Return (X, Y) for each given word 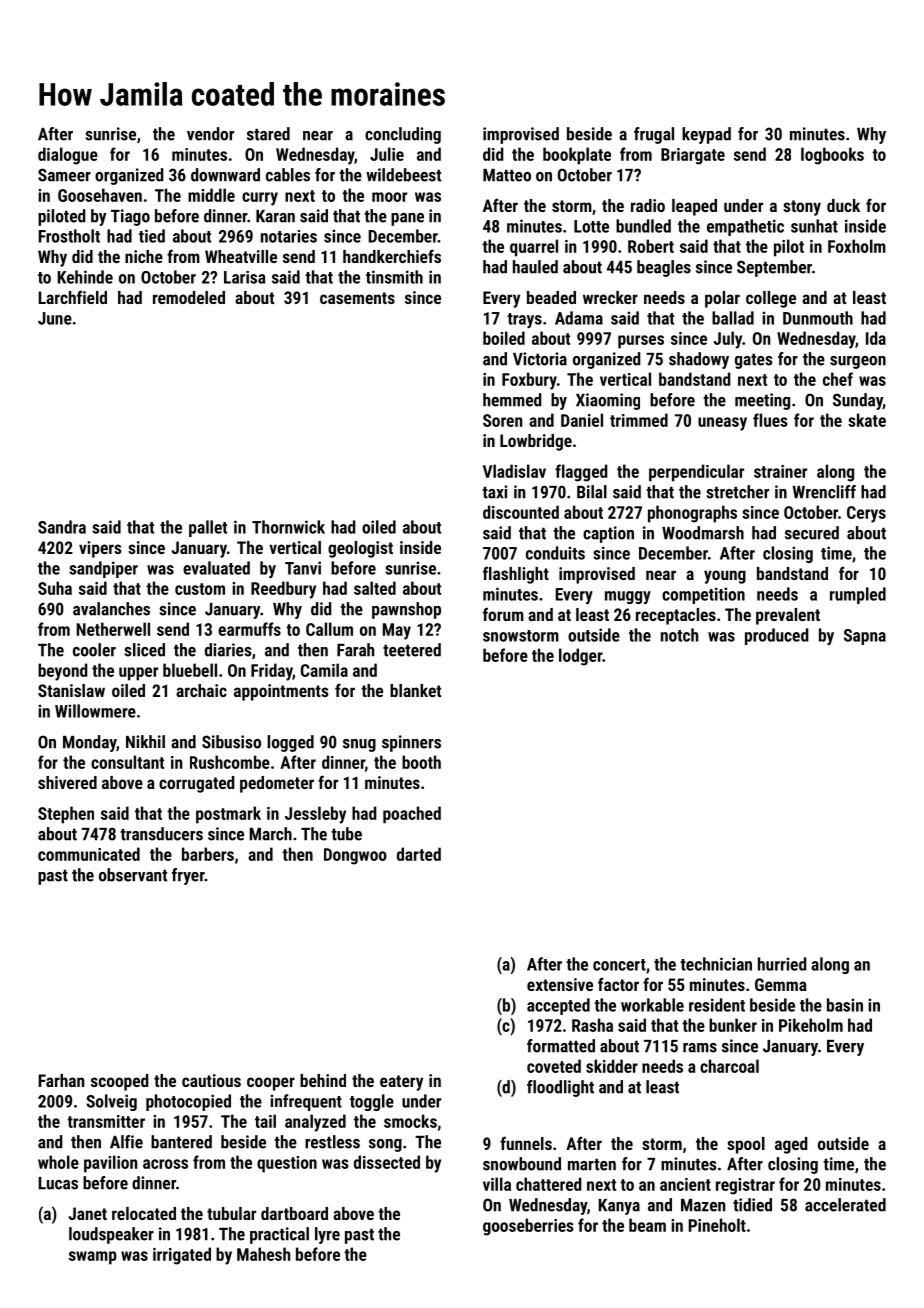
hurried (782, 964)
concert (619, 965)
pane (407, 219)
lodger (580, 657)
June (55, 318)
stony (802, 208)
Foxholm (857, 246)
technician (716, 964)
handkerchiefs (392, 256)
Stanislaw (71, 690)
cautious (211, 1080)
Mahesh (263, 1254)
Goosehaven (100, 195)
